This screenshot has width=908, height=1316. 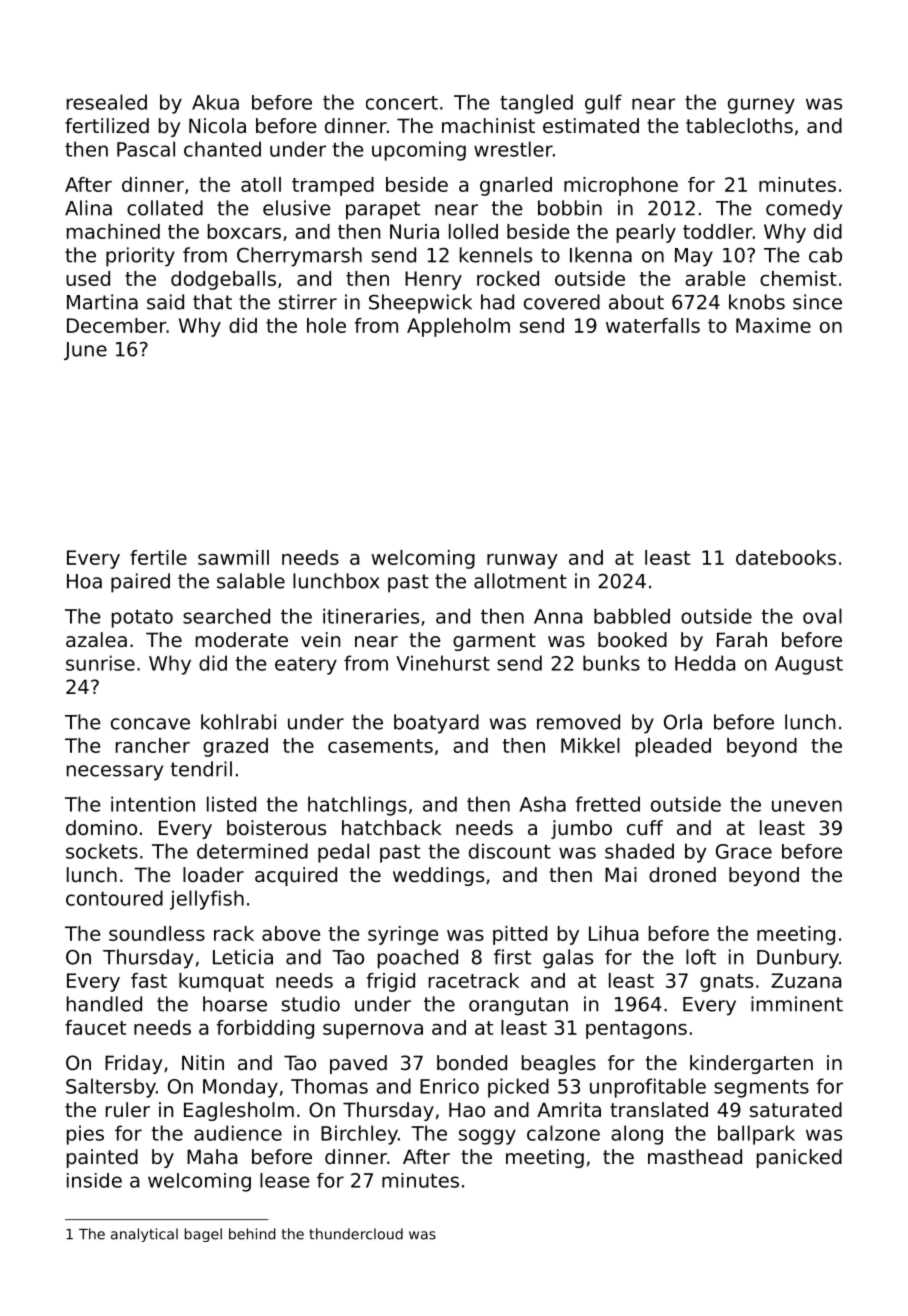 I want to click on lolled, so click(x=473, y=231).
